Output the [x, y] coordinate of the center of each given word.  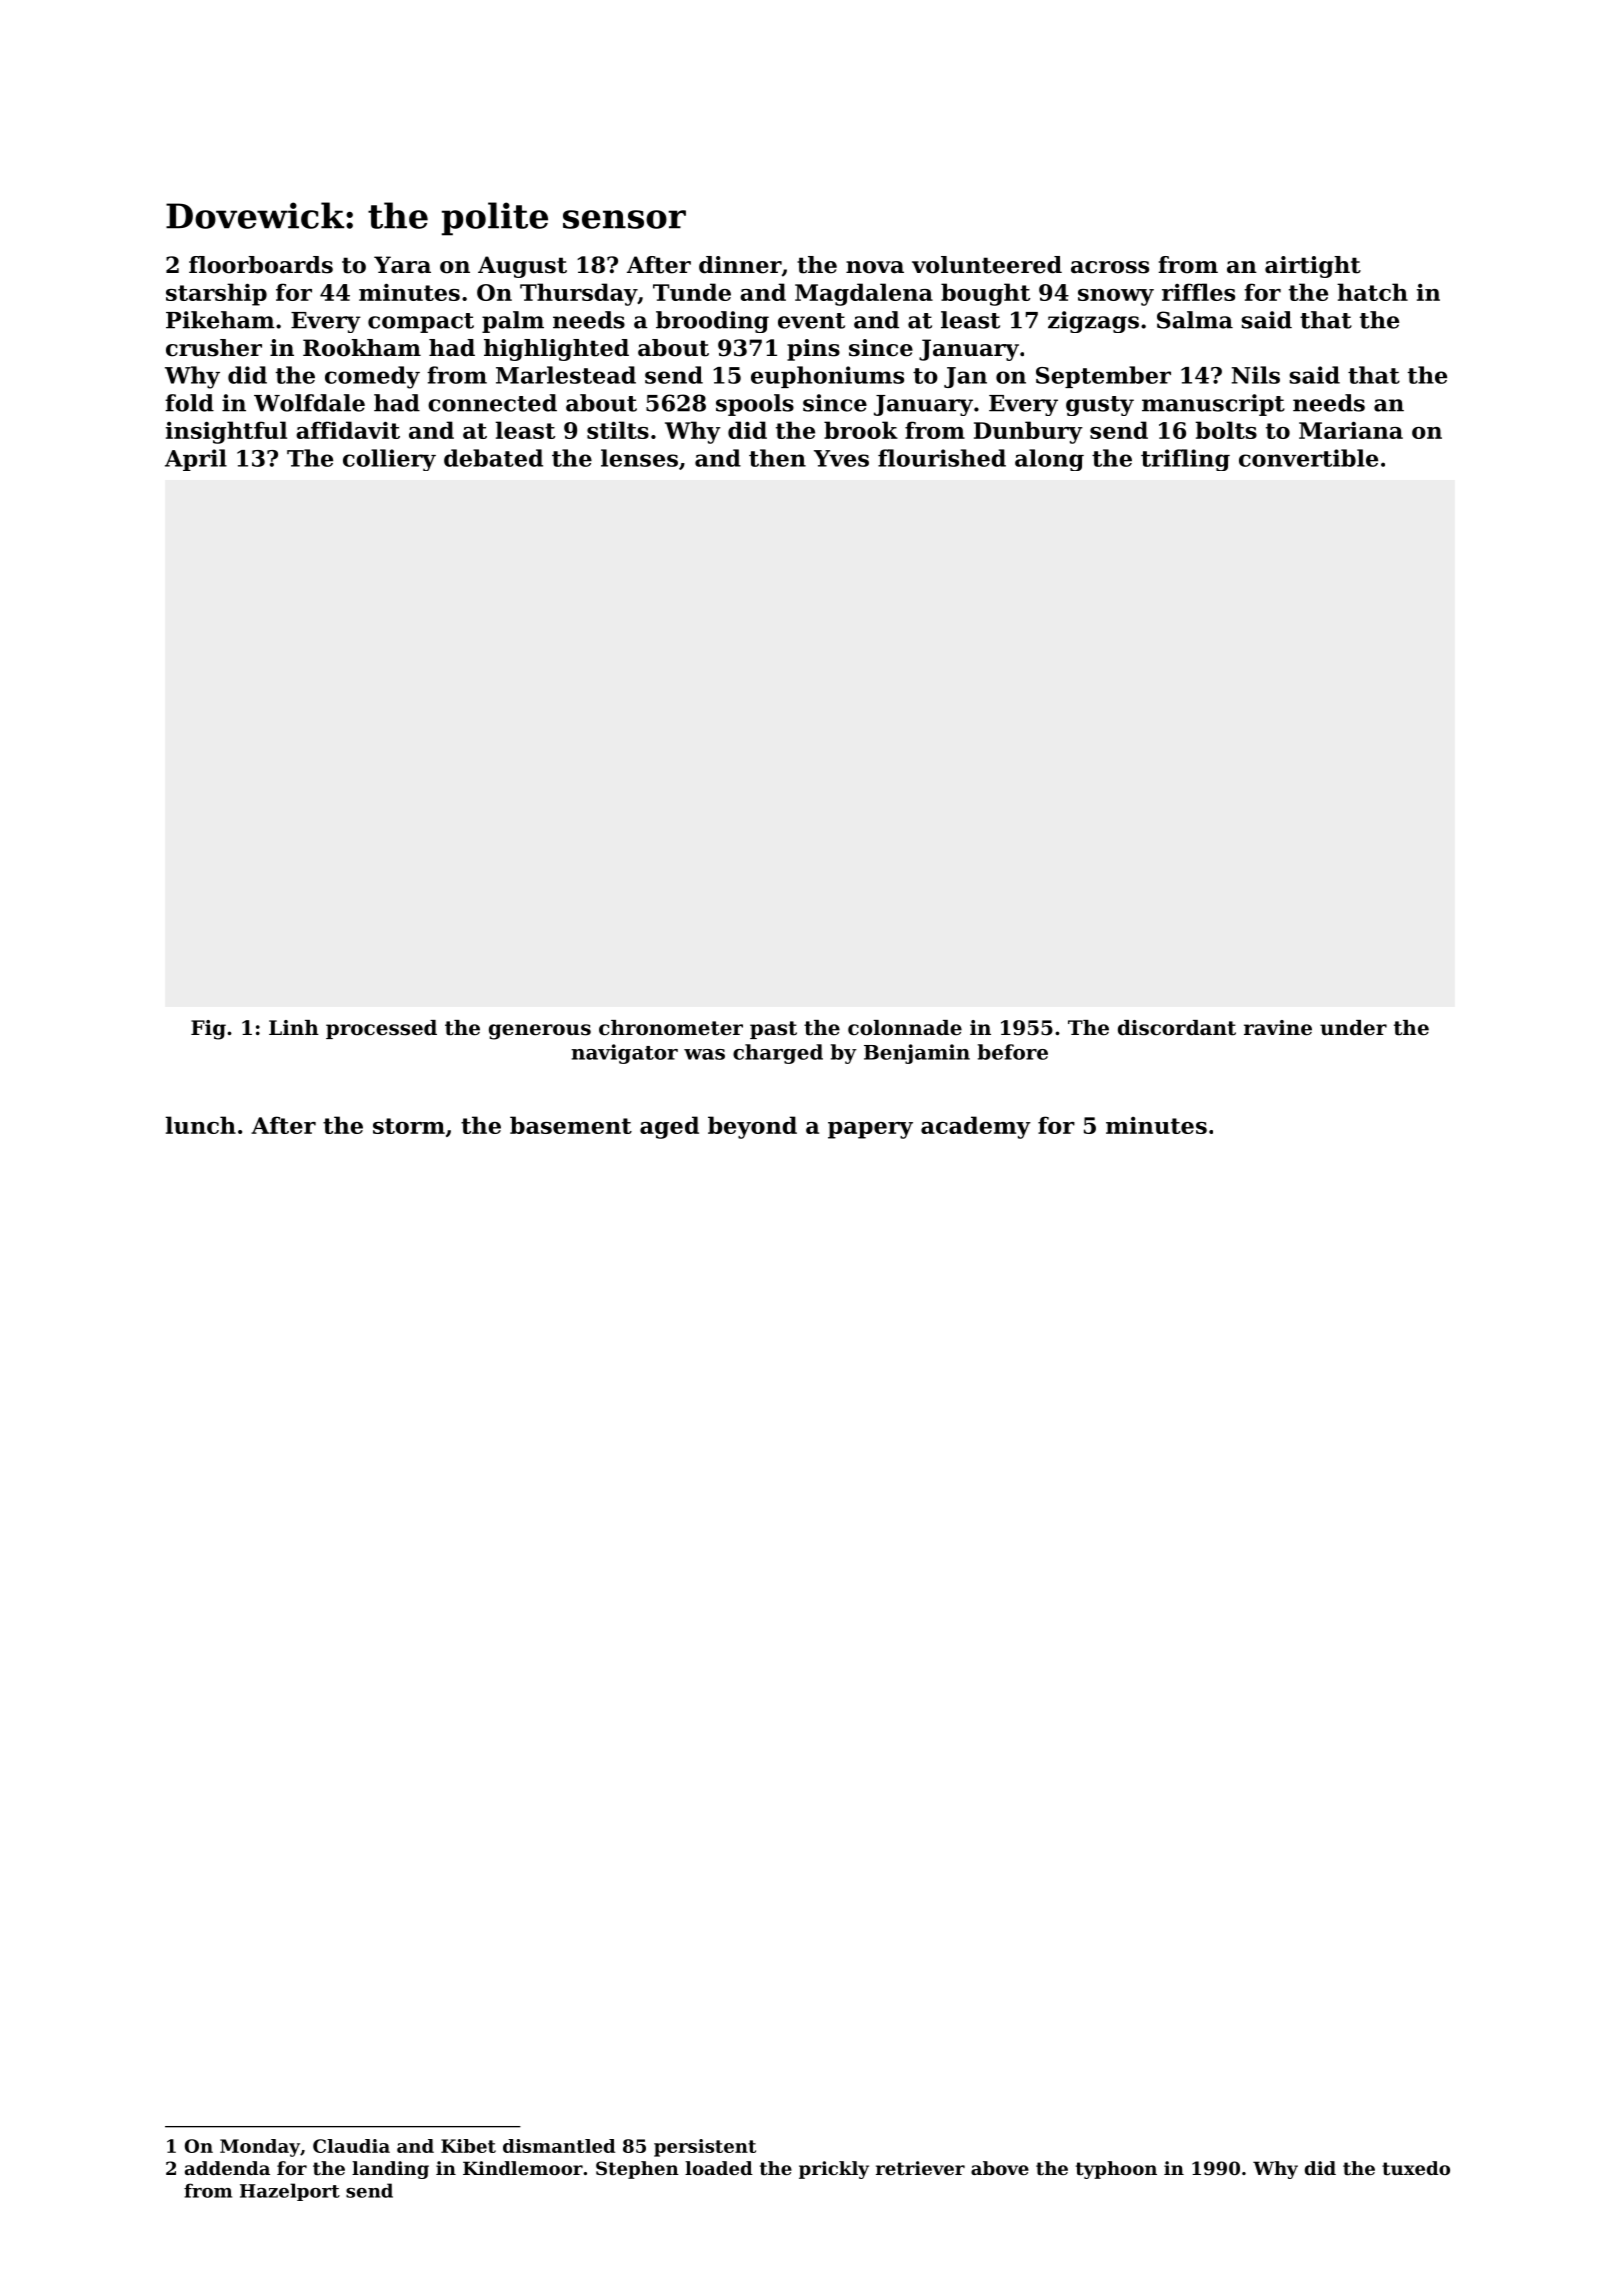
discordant [1177, 1028]
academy [976, 1127]
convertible [1308, 458]
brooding [712, 322]
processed [381, 1029]
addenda [227, 2168]
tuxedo [1416, 2168]
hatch [1372, 292]
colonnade [905, 1028]
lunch [201, 1125]
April [196, 460]
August [522, 267]
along [1049, 460]
